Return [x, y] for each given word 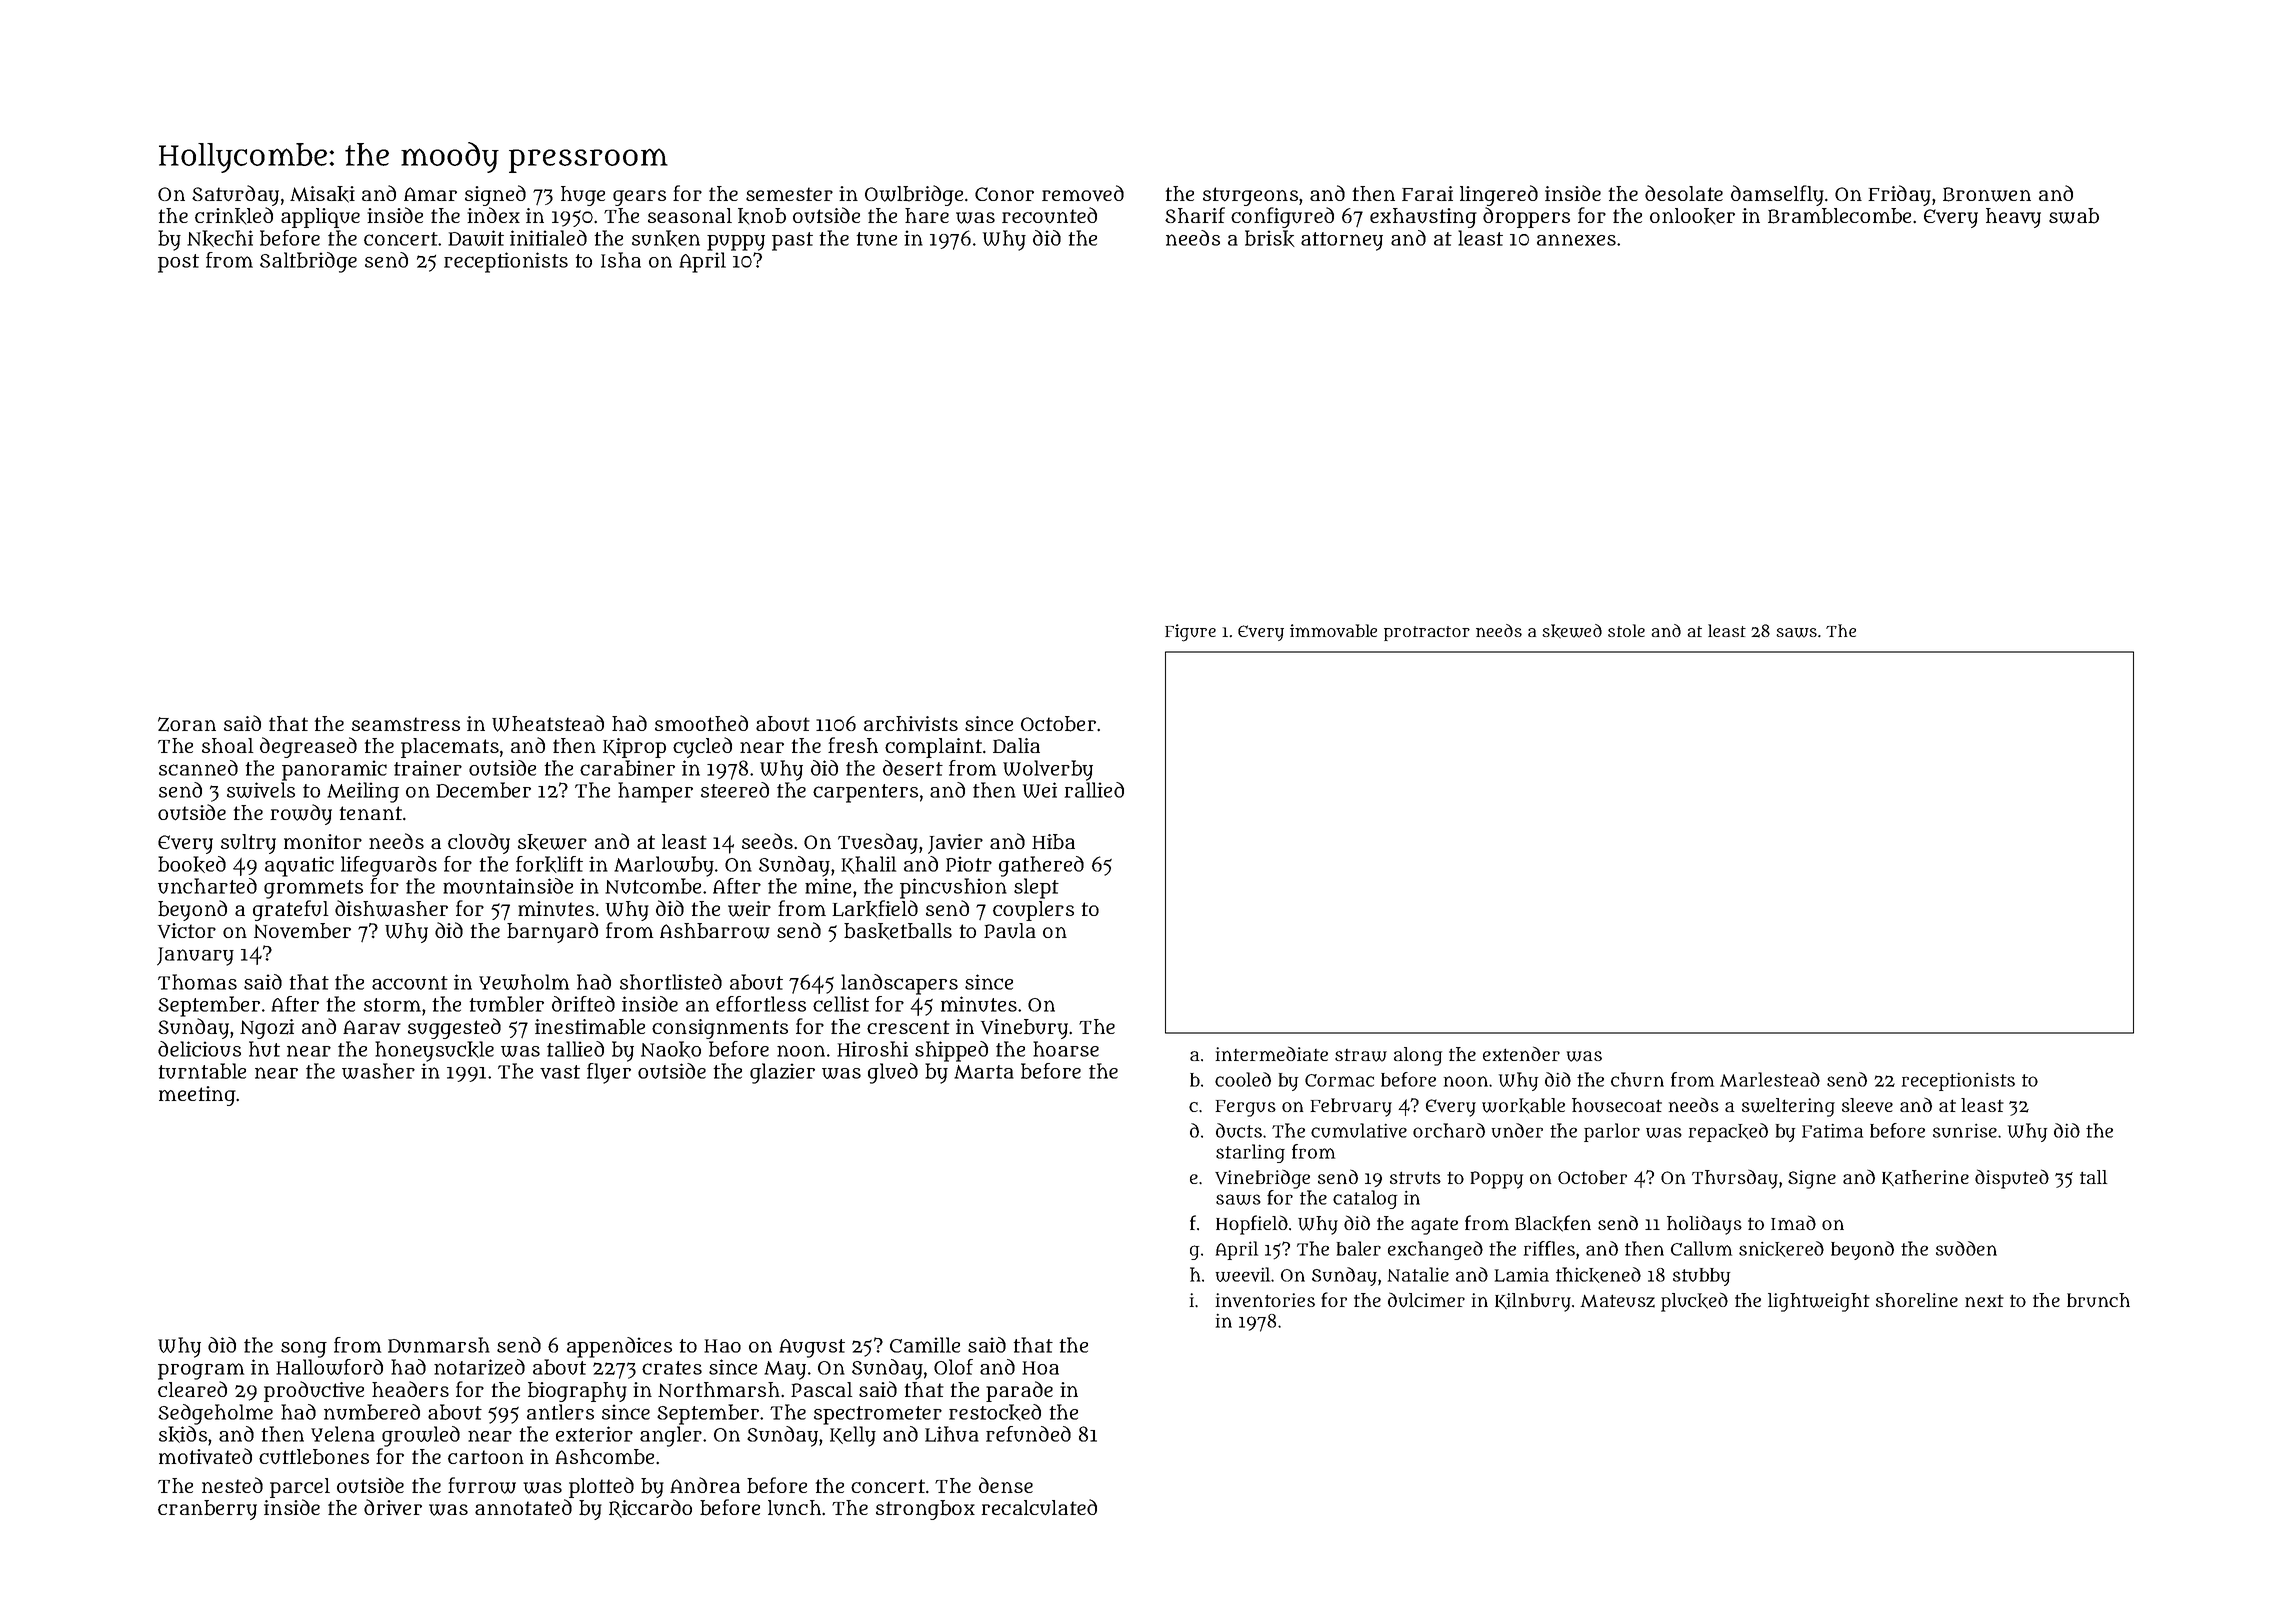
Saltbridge [308, 262]
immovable [1333, 630]
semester [789, 194]
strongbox [925, 1510]
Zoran [187, 724]
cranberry [207, 1510]
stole [1626, 630]
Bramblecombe [1839, 216]
